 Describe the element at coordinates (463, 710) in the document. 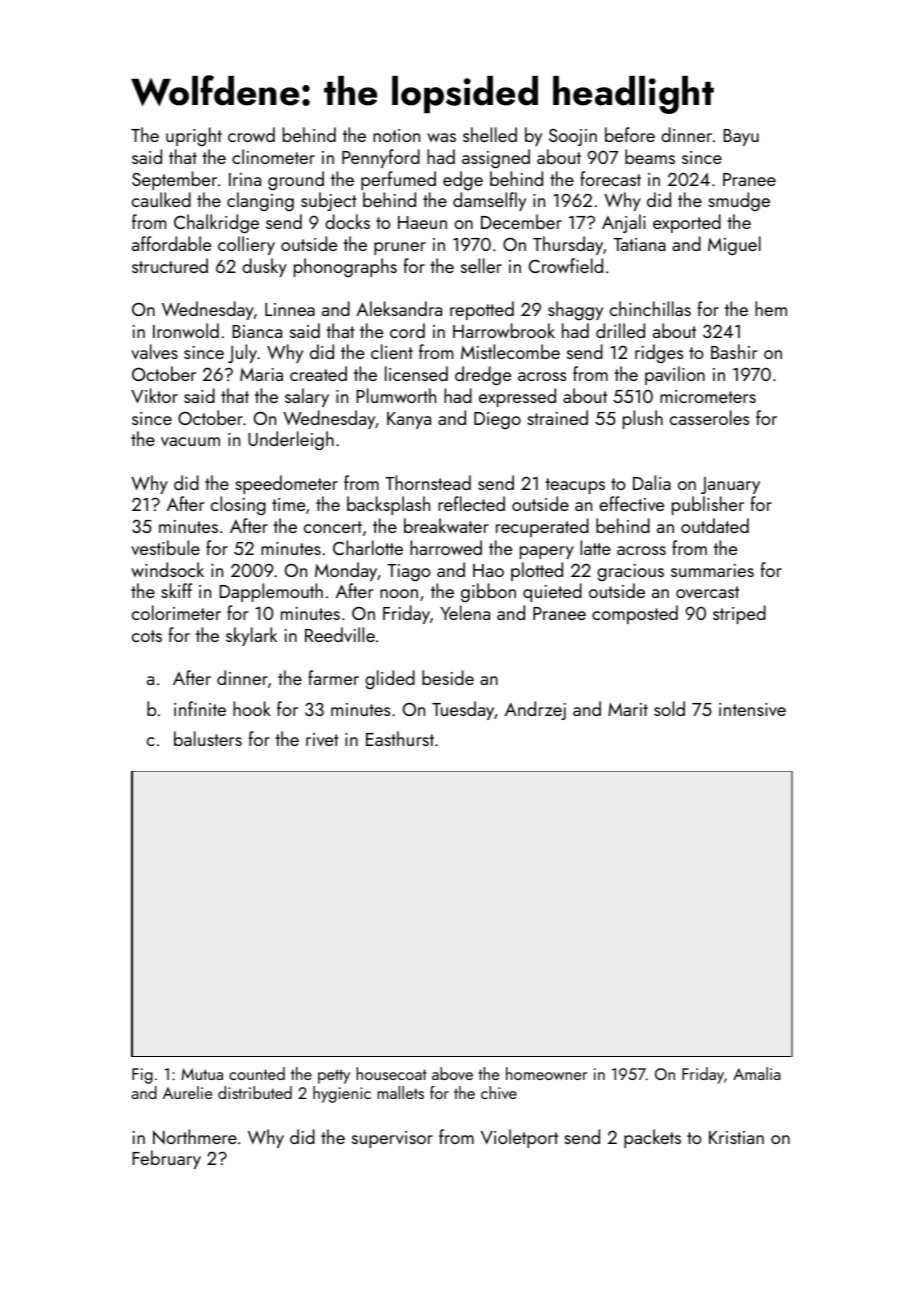

I see `Tuesday` at that location.
